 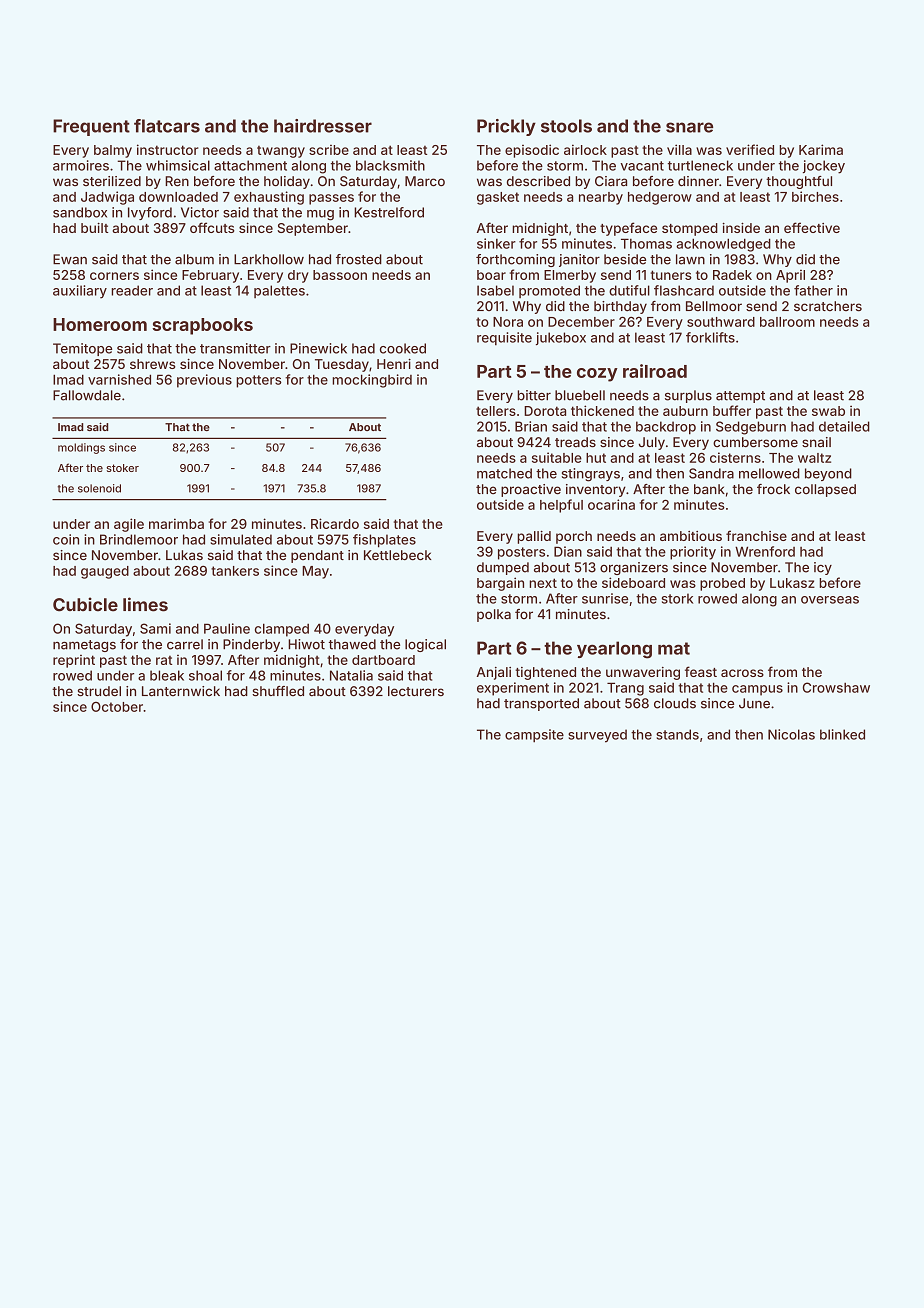 What do you see at coordinates (153, 364) in the screenshot?
I see `shrews` at bounding box center [153, 364].
